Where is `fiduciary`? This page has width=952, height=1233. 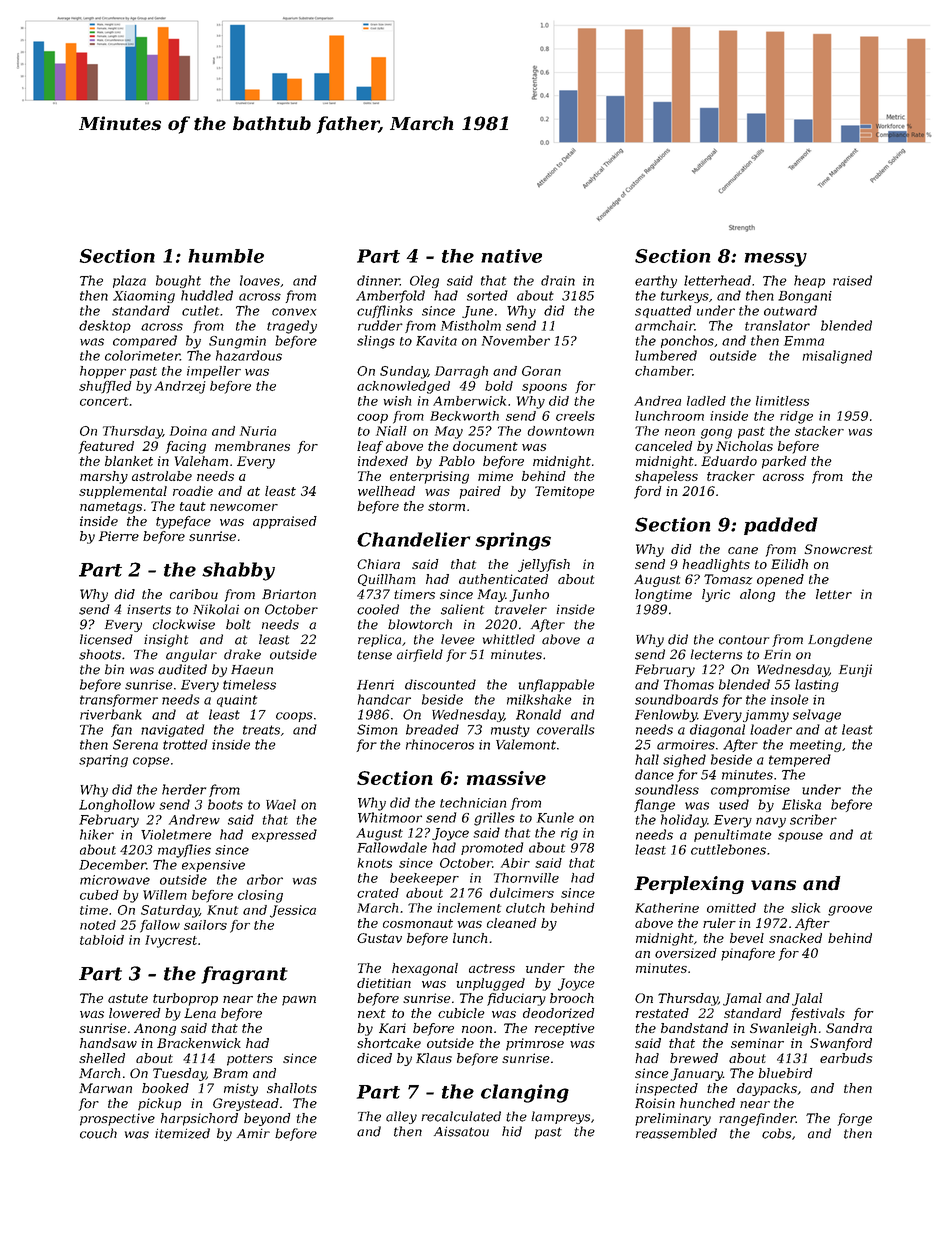 fiduciary is located at coordinates (516, 999).
